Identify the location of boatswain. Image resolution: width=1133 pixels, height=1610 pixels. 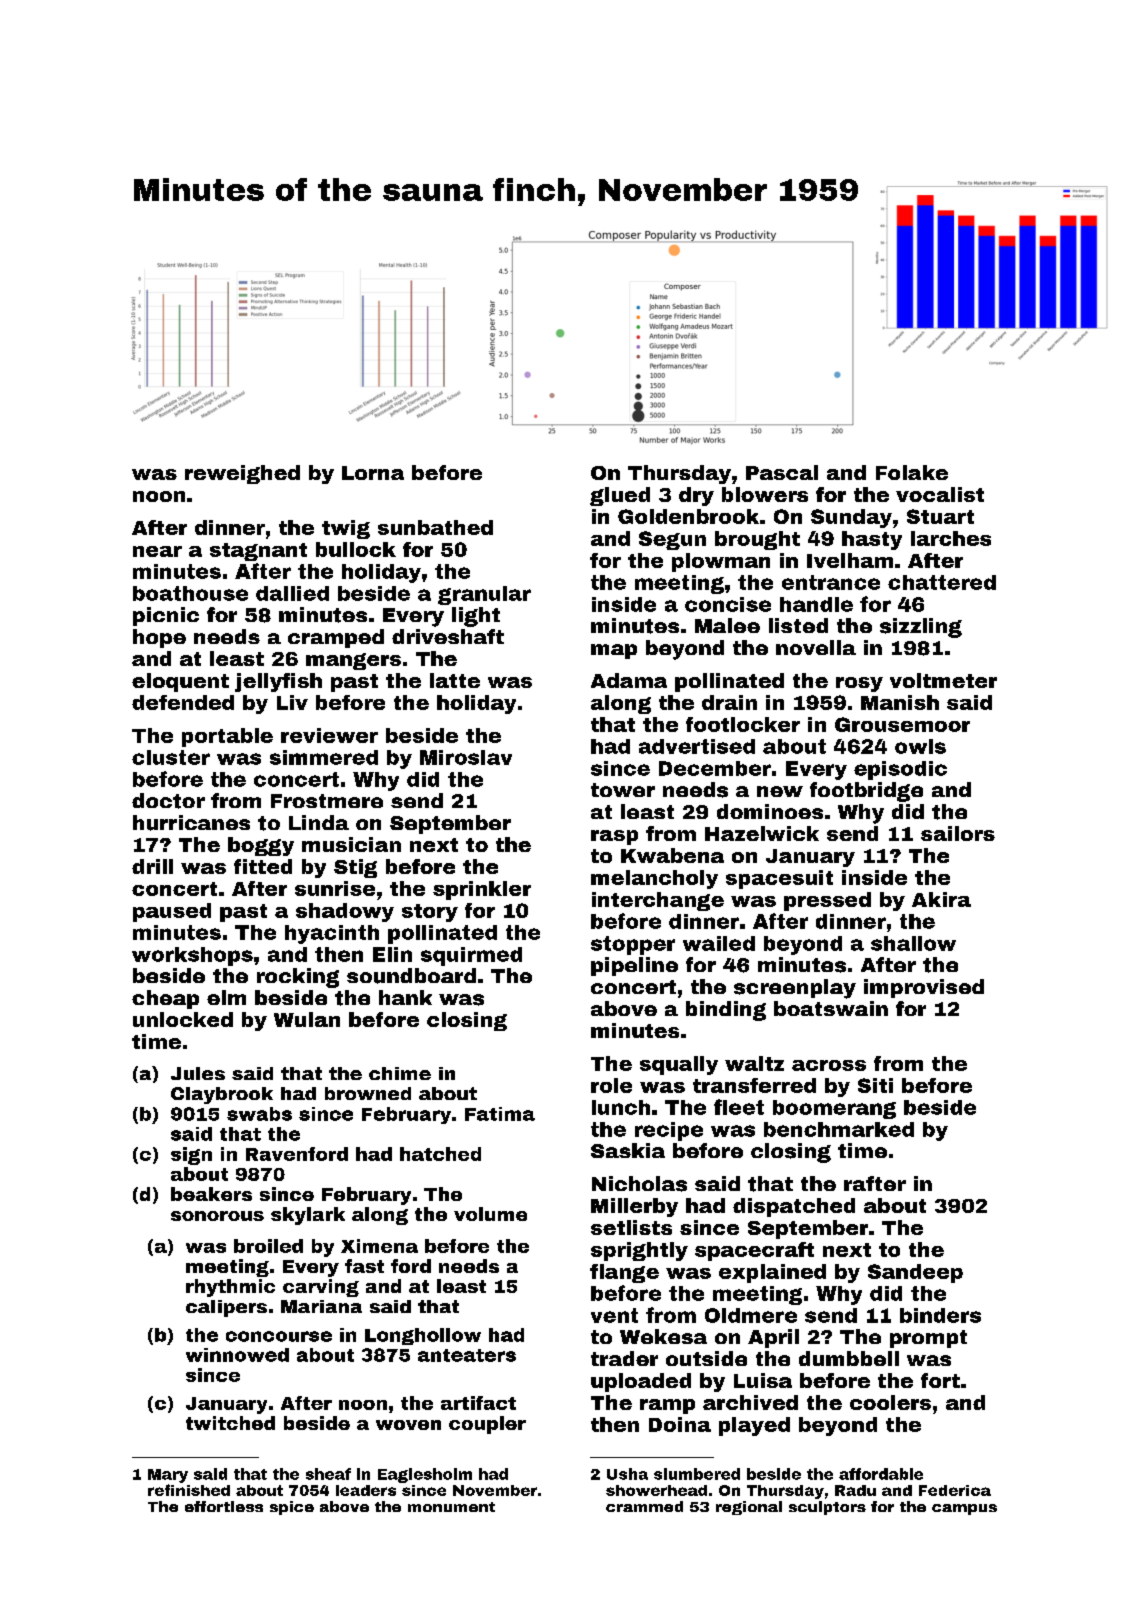
(831, 1008).
